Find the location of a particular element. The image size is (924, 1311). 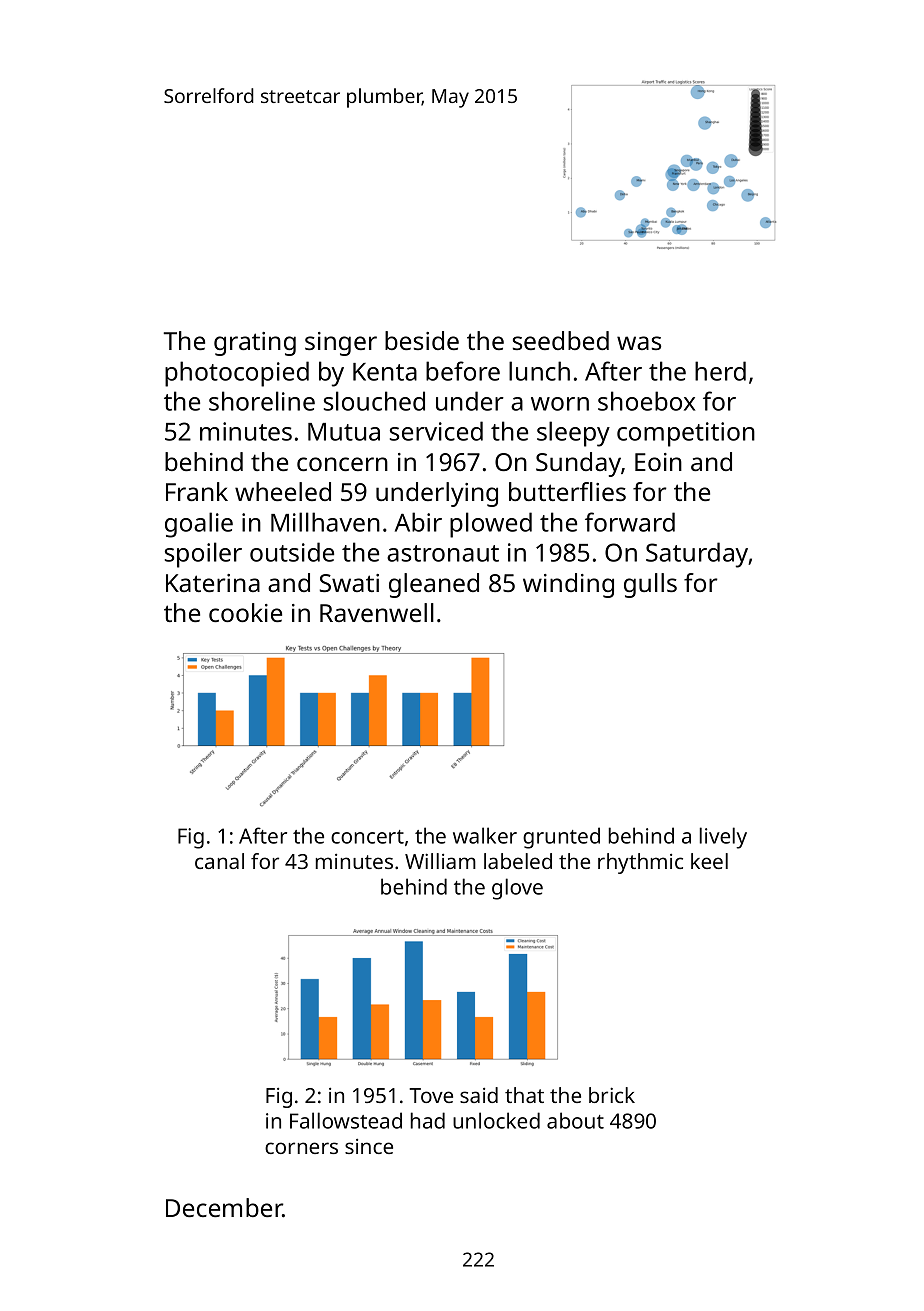

about is located at coordinates (575, 1120).
